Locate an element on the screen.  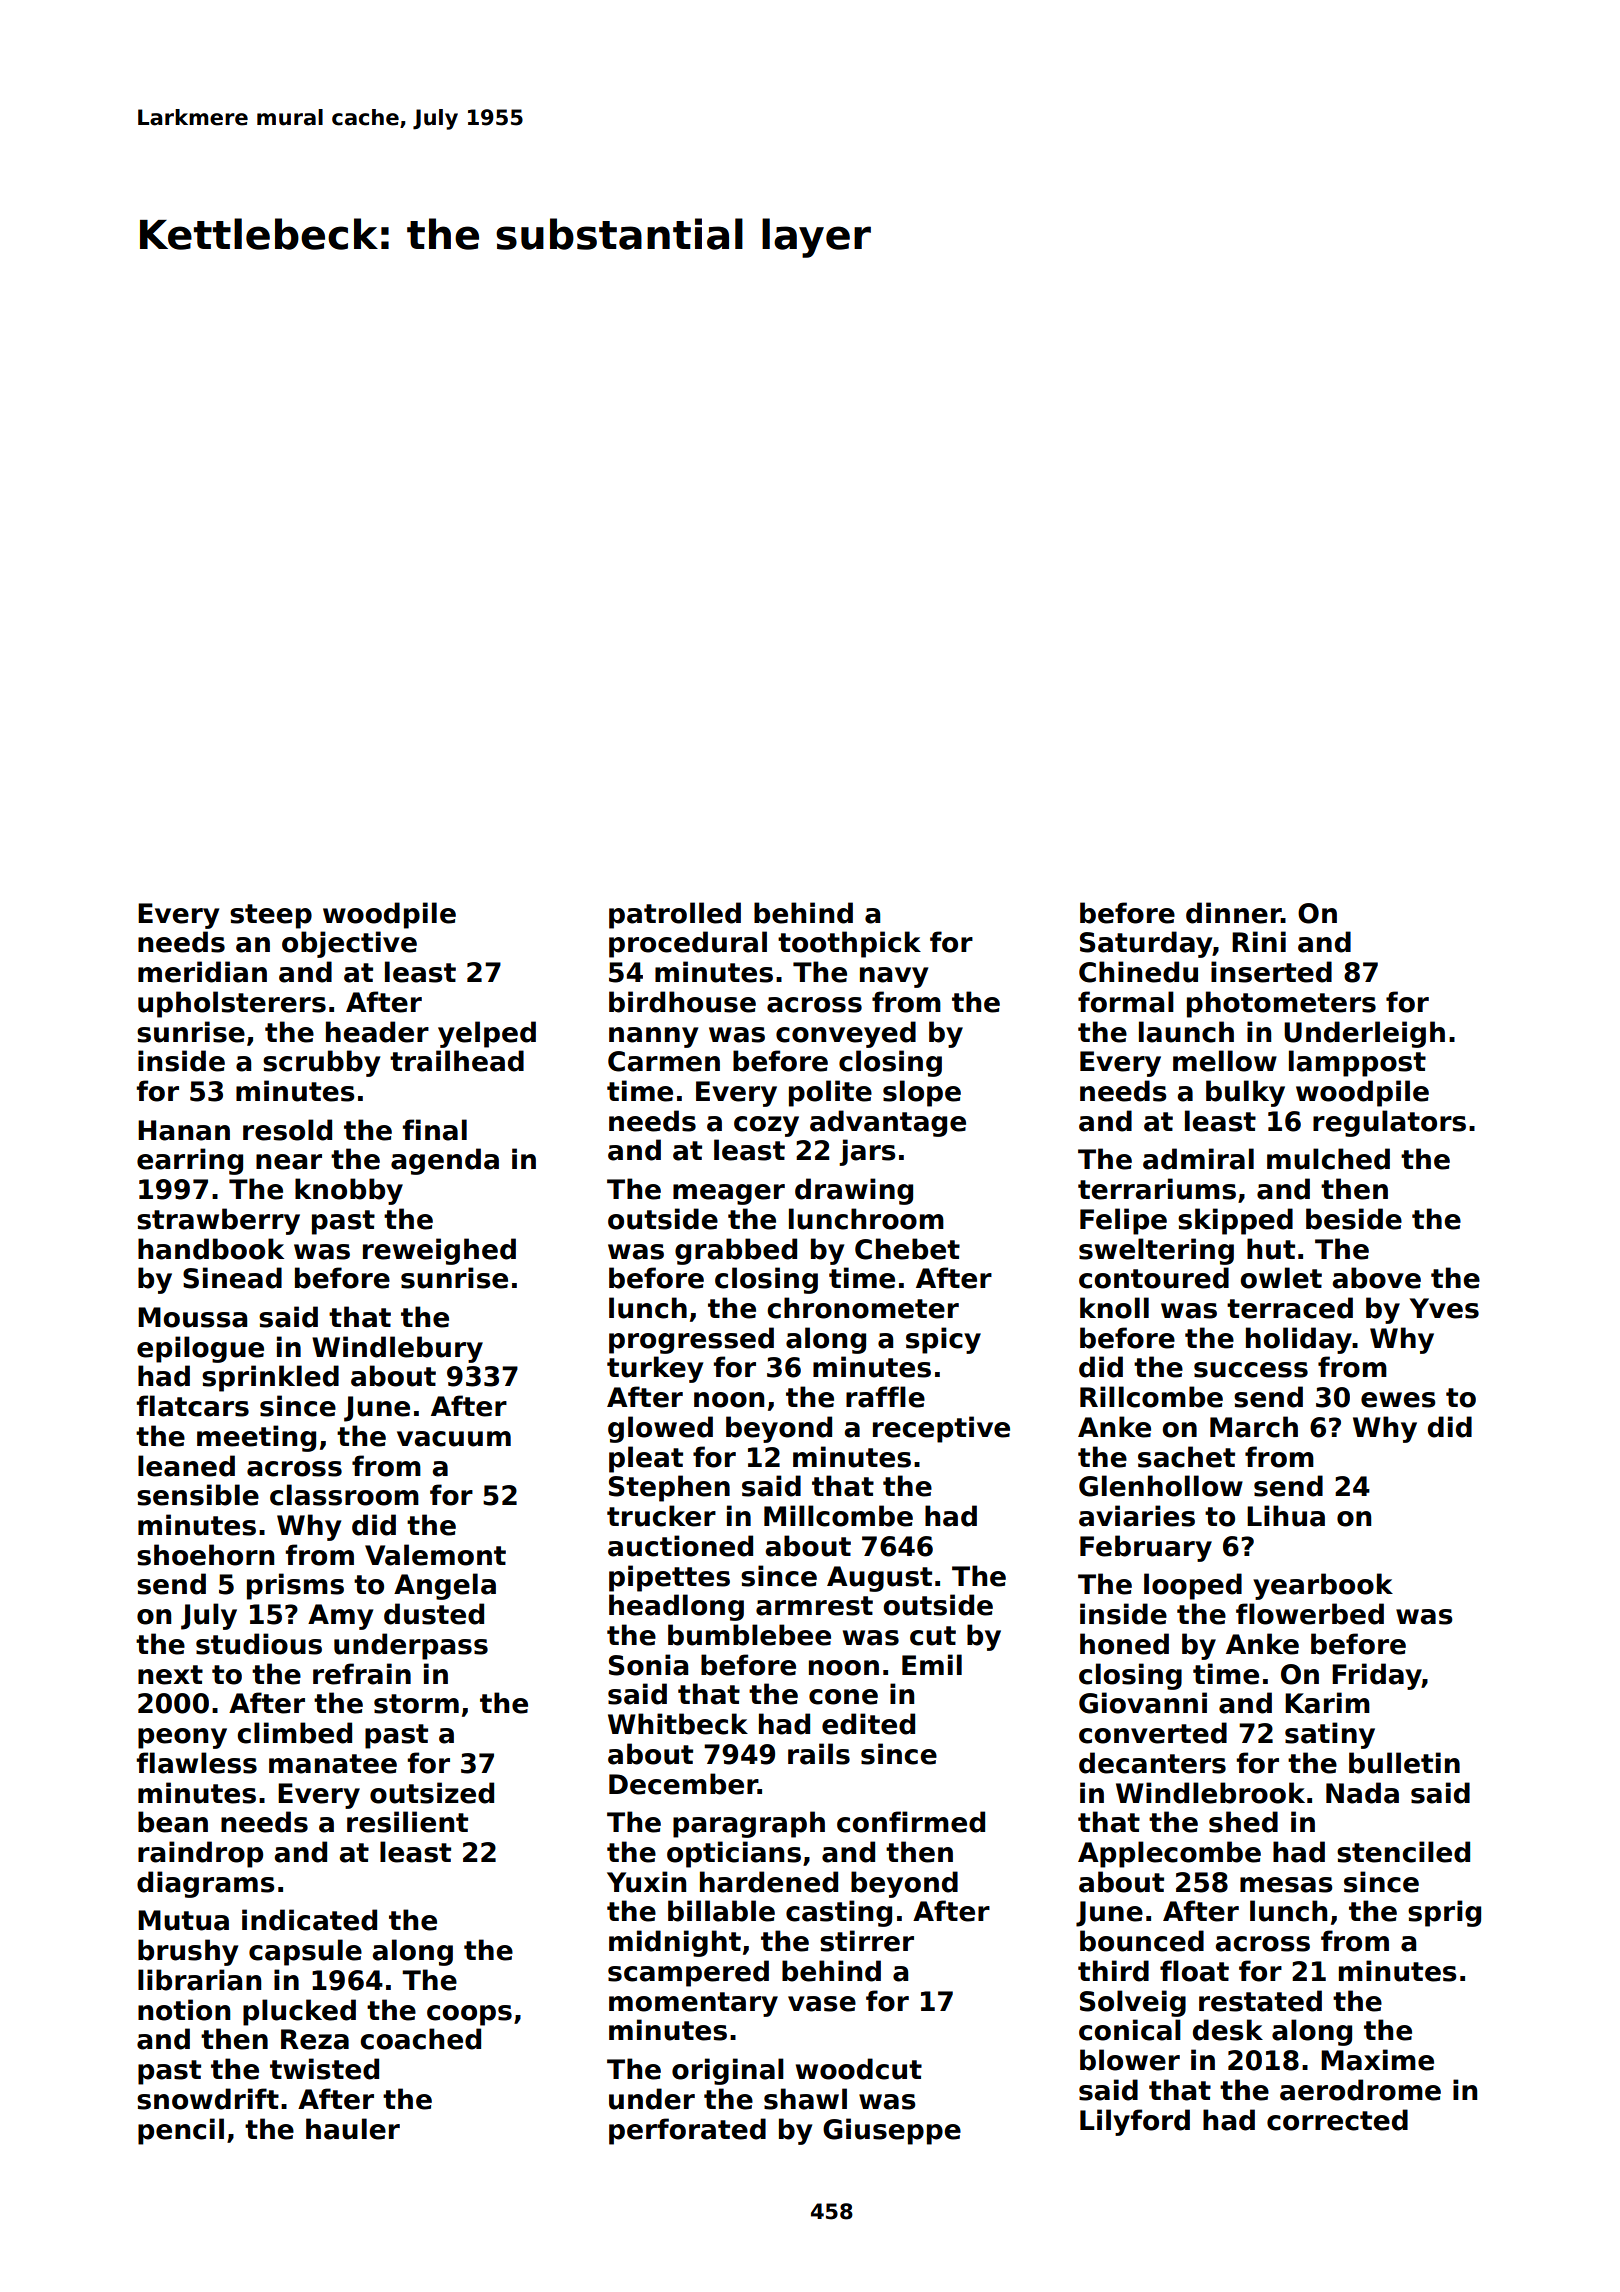
Windlebrook is located at coordinates (1210, 1793).
